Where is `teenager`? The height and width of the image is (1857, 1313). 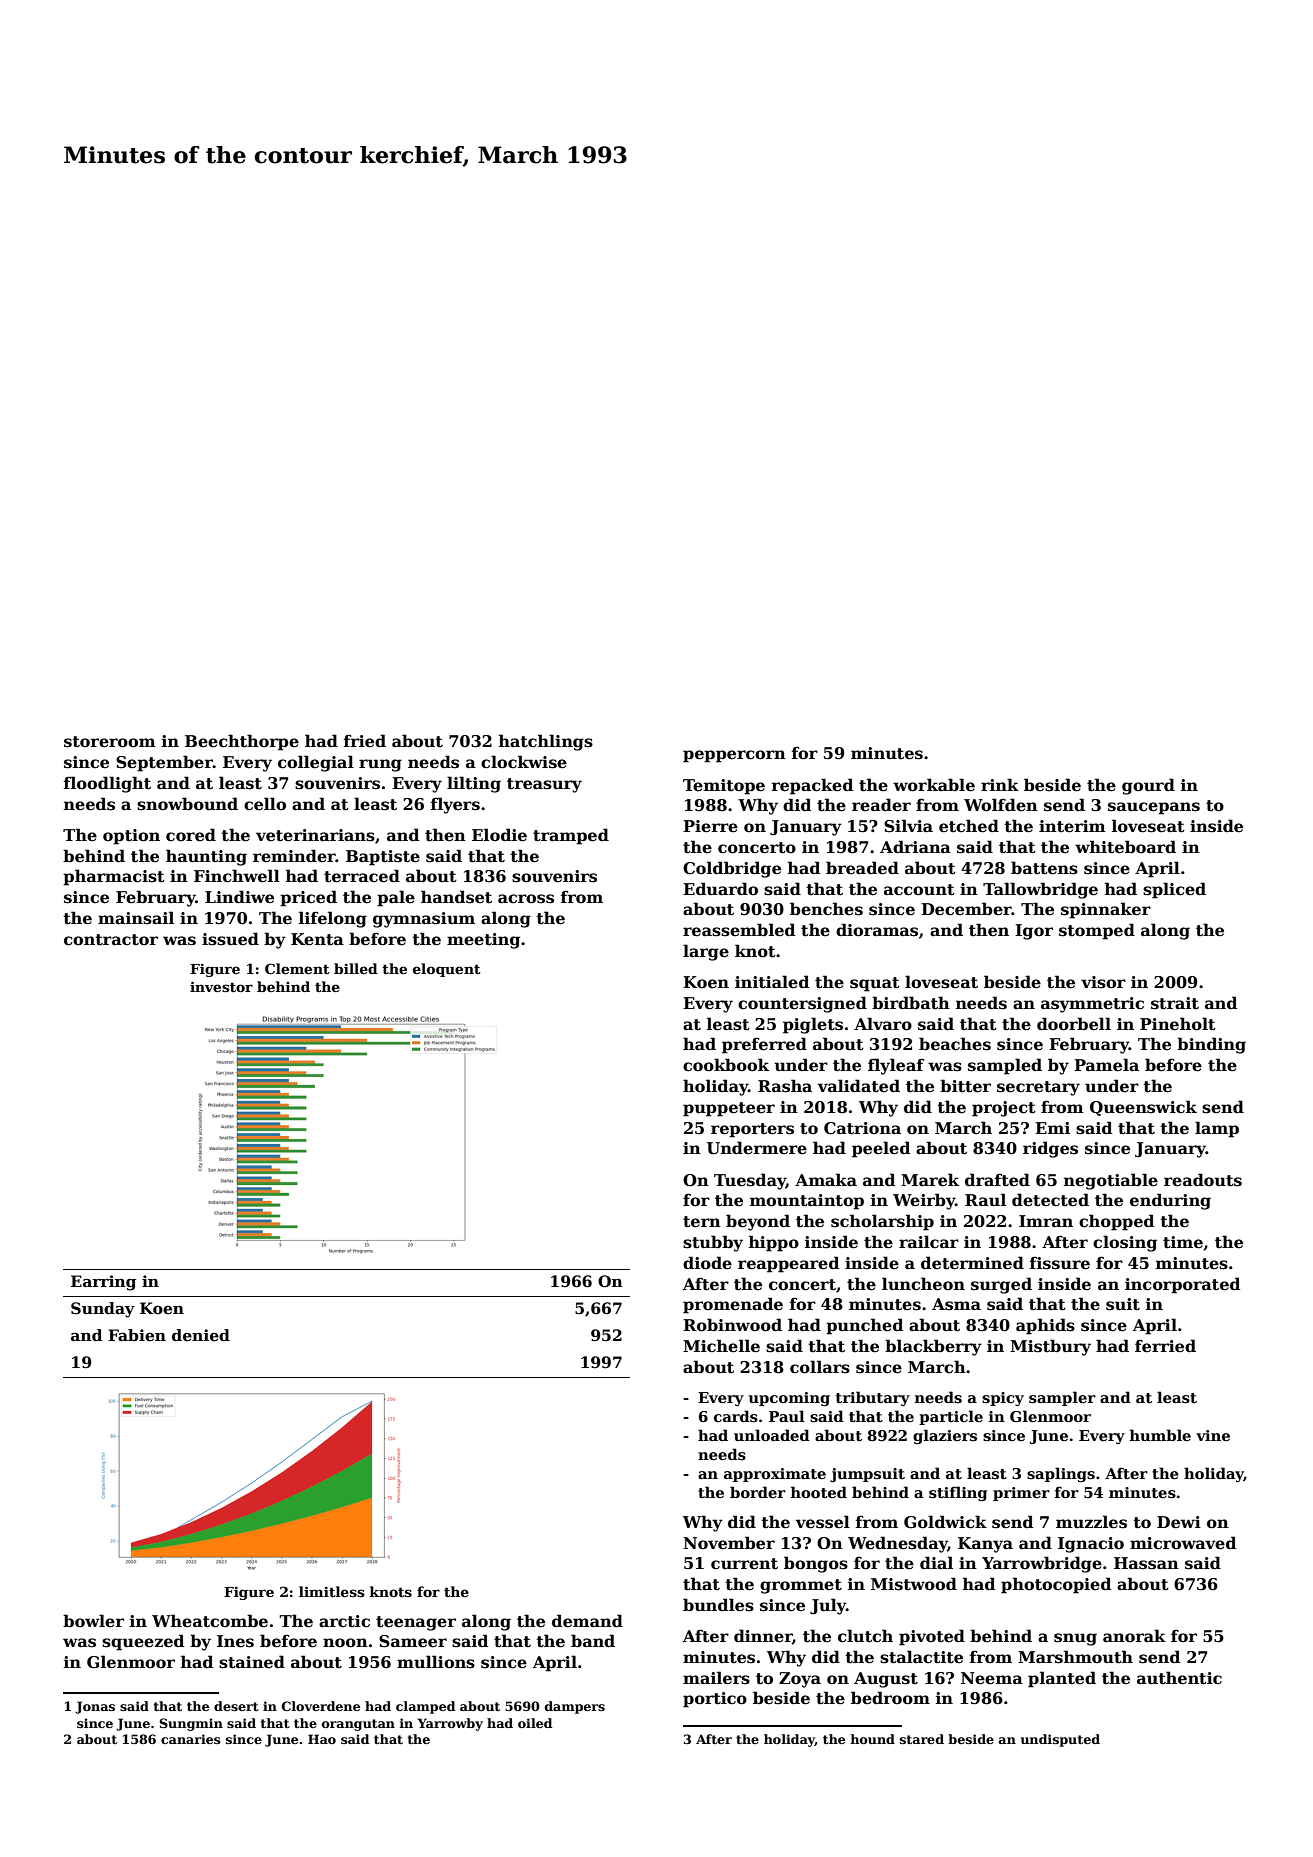 teenager is located at coordinates (416, 1623).
